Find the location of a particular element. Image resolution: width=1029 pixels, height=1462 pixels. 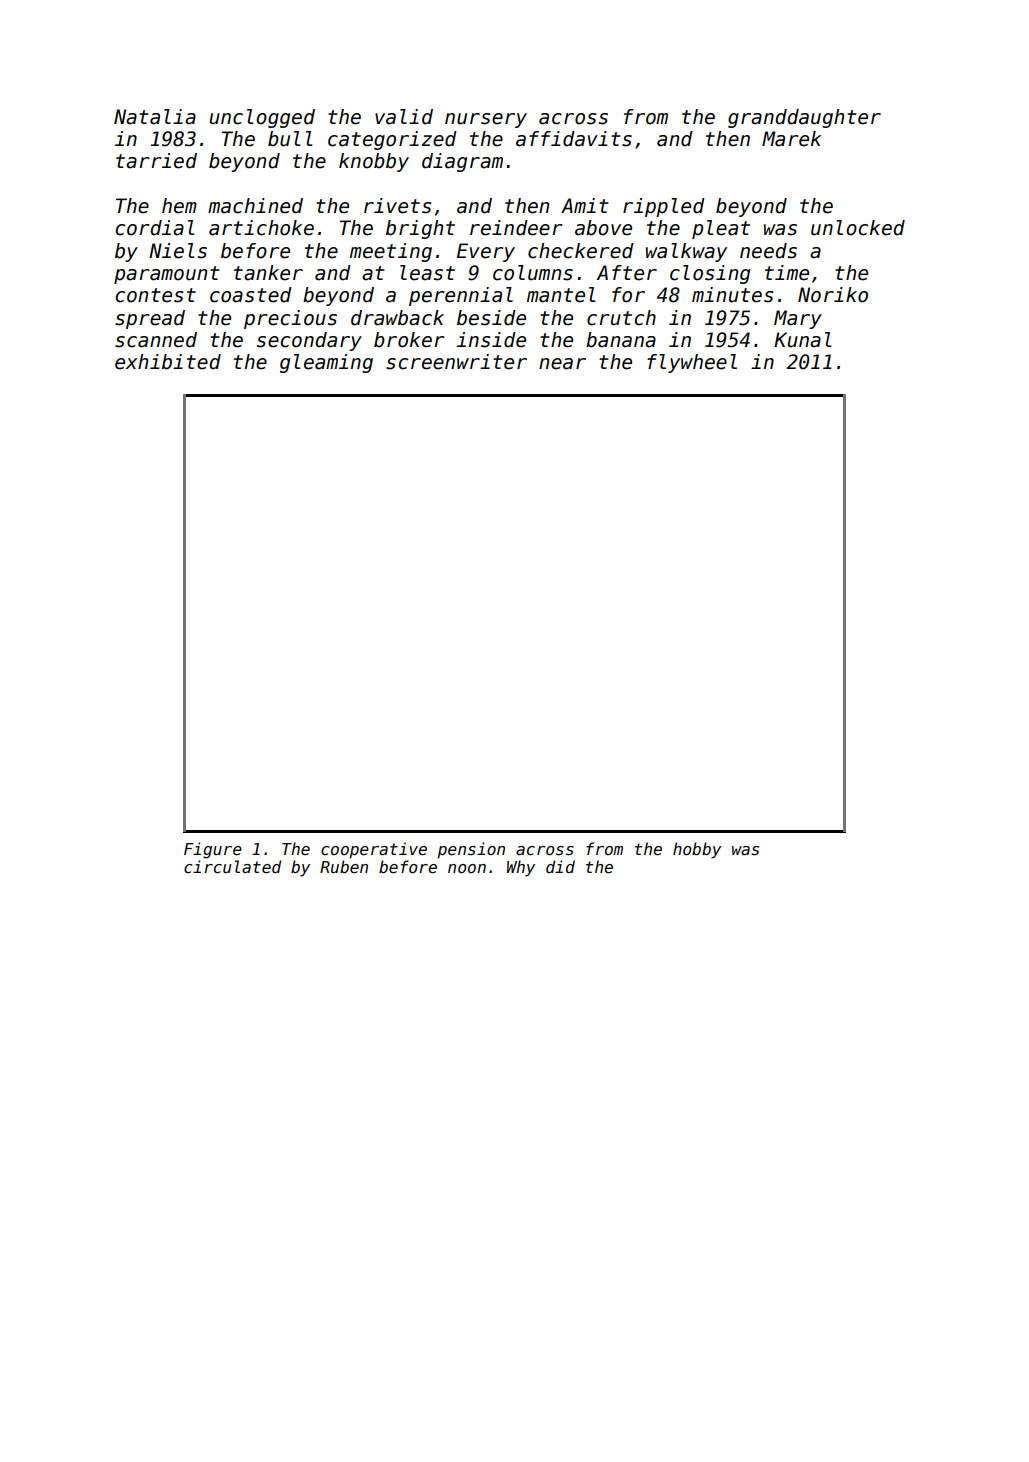

flywheel is located at coordinates (692, 363).
